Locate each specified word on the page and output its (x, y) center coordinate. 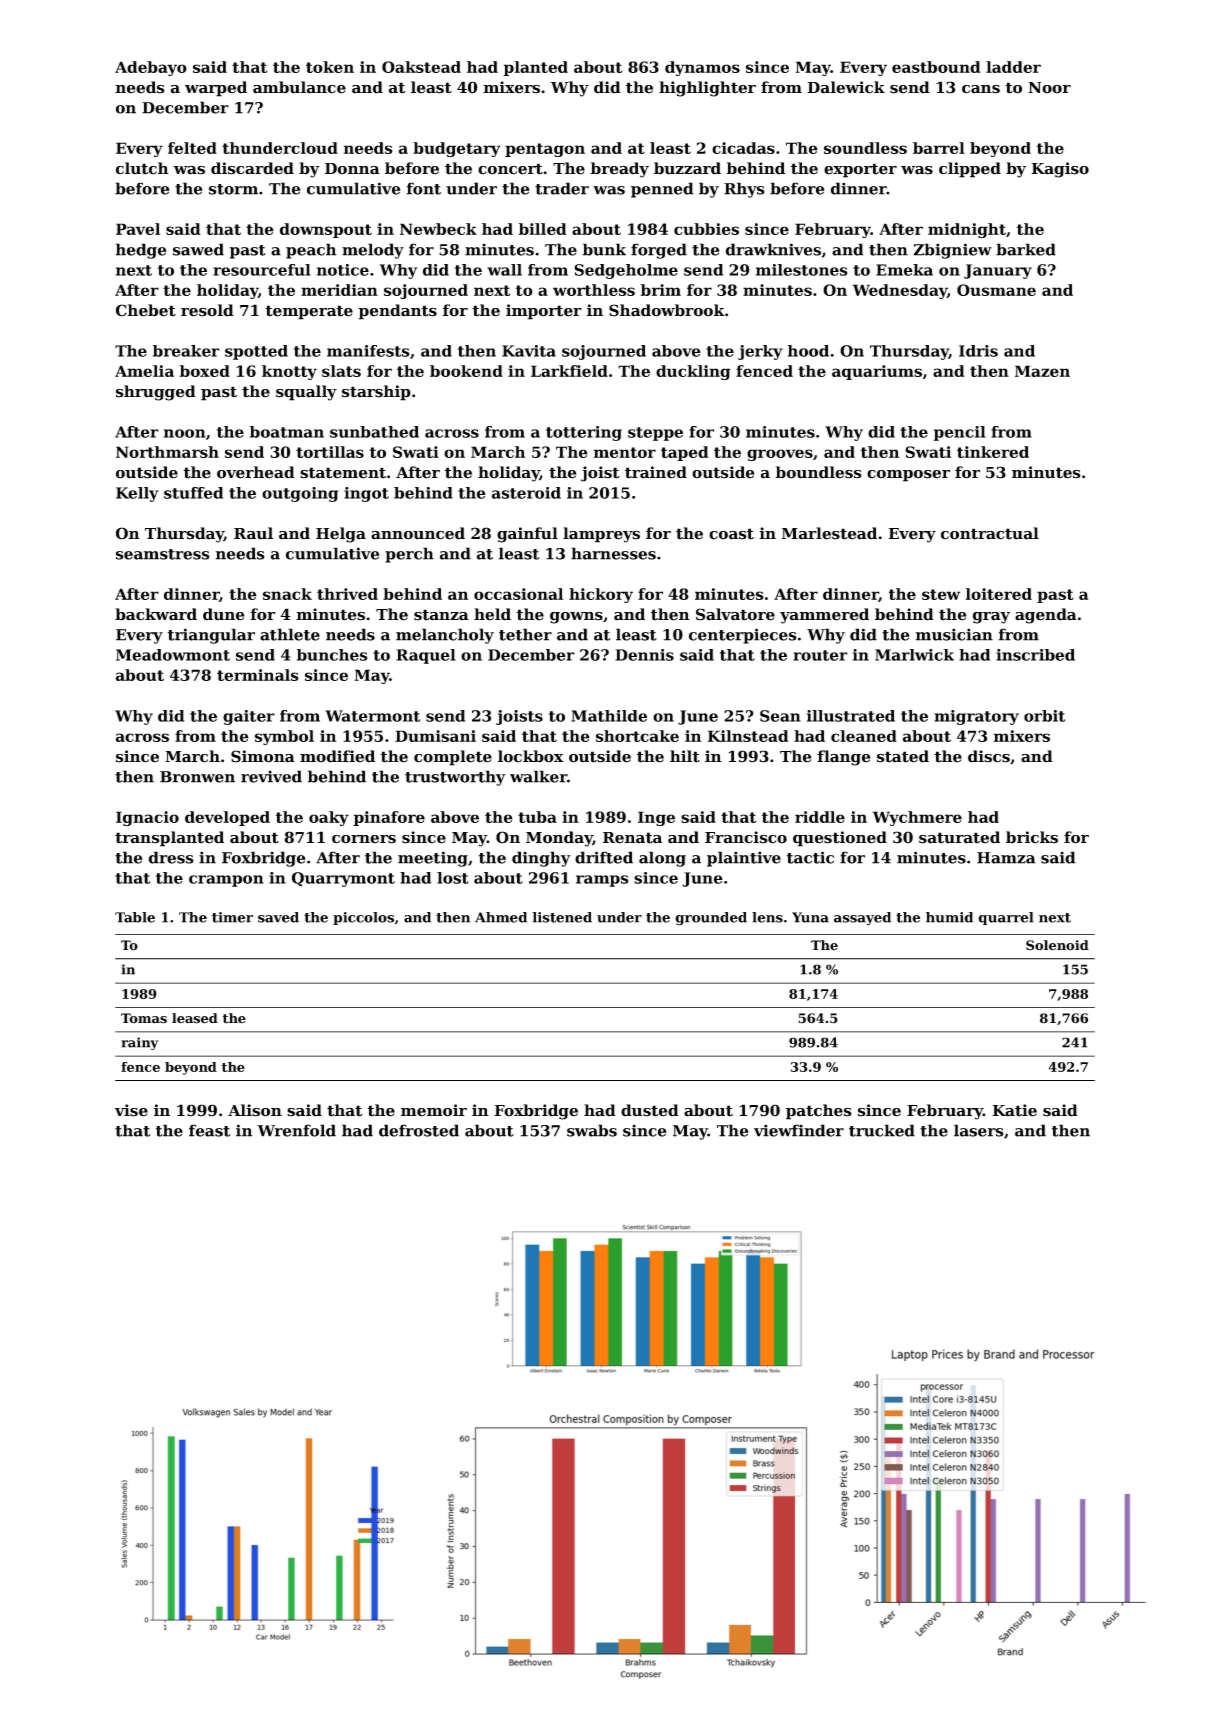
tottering (584, 433)
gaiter (249, 717)
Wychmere (917, 818)
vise (131, 1110)
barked (1026, 249)
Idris (978, 351)
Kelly (137, 494)
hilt (685, 756)
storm (233, 189)
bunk (604, 249)
